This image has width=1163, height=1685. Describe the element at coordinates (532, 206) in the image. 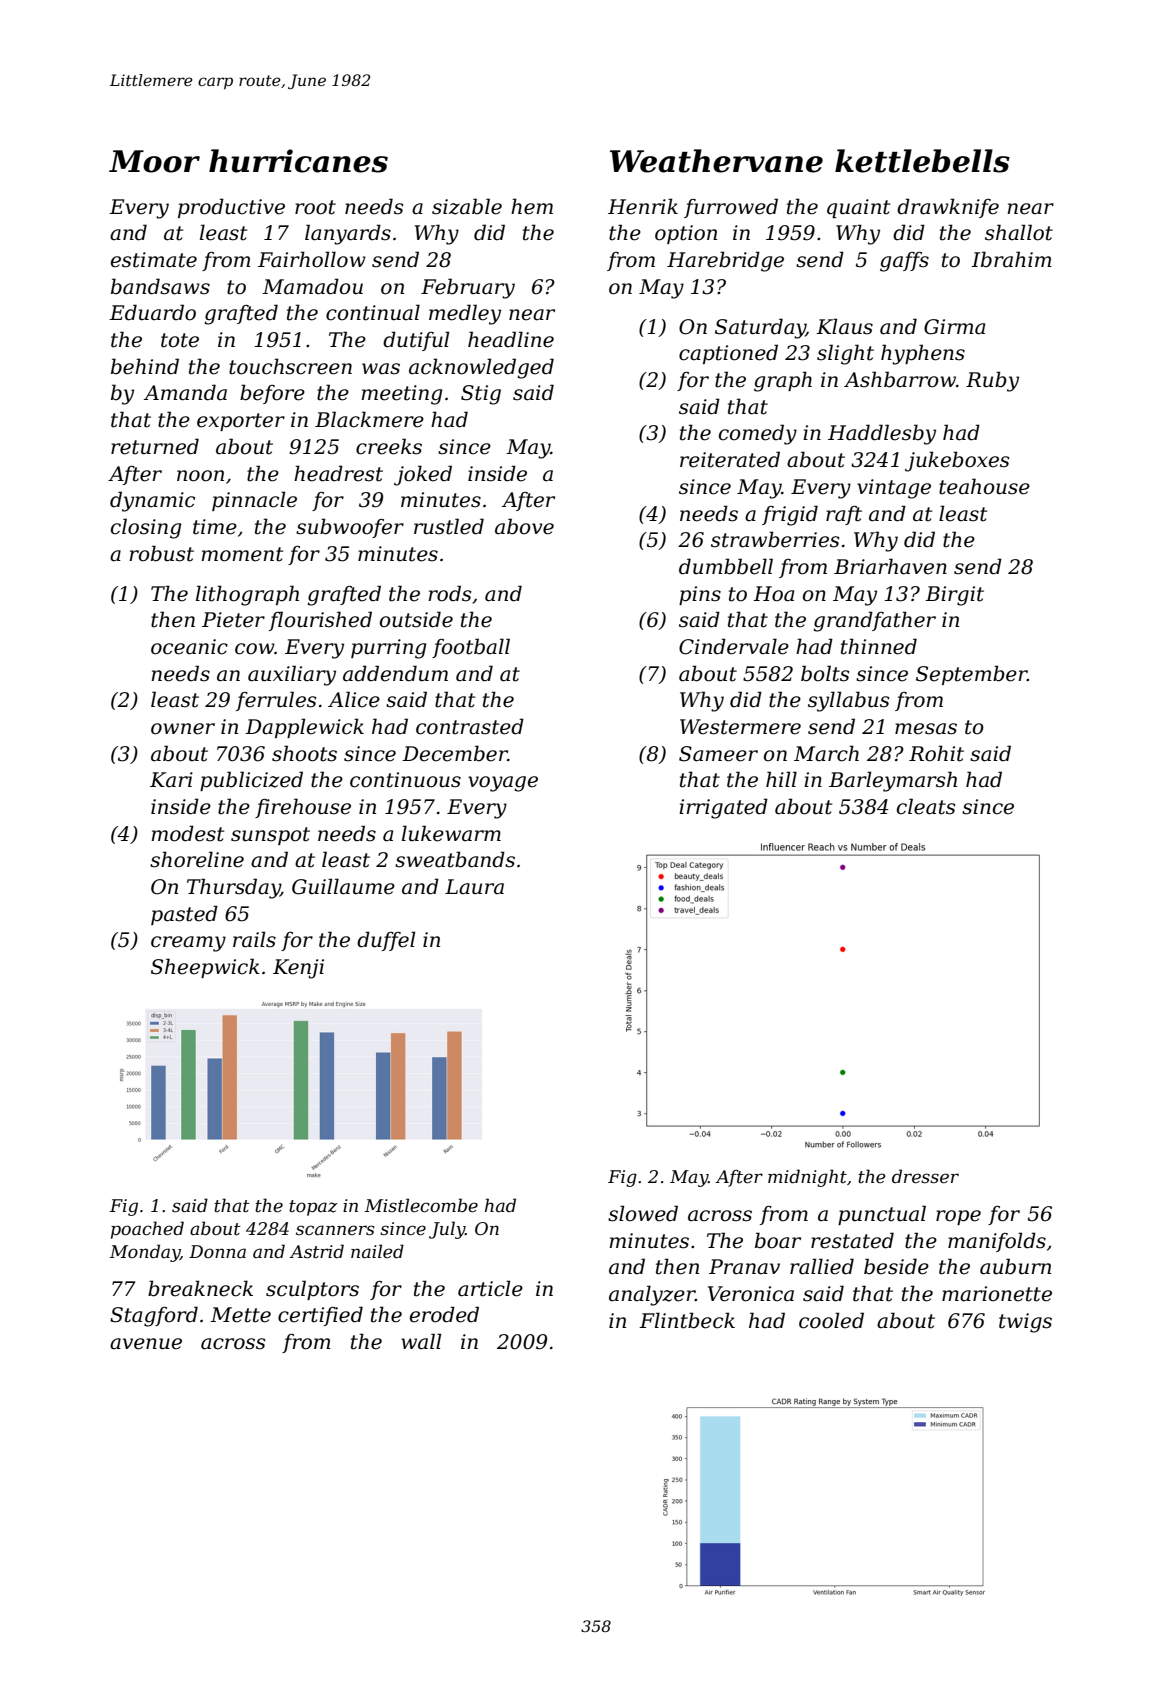

I see `hem` at that location.
